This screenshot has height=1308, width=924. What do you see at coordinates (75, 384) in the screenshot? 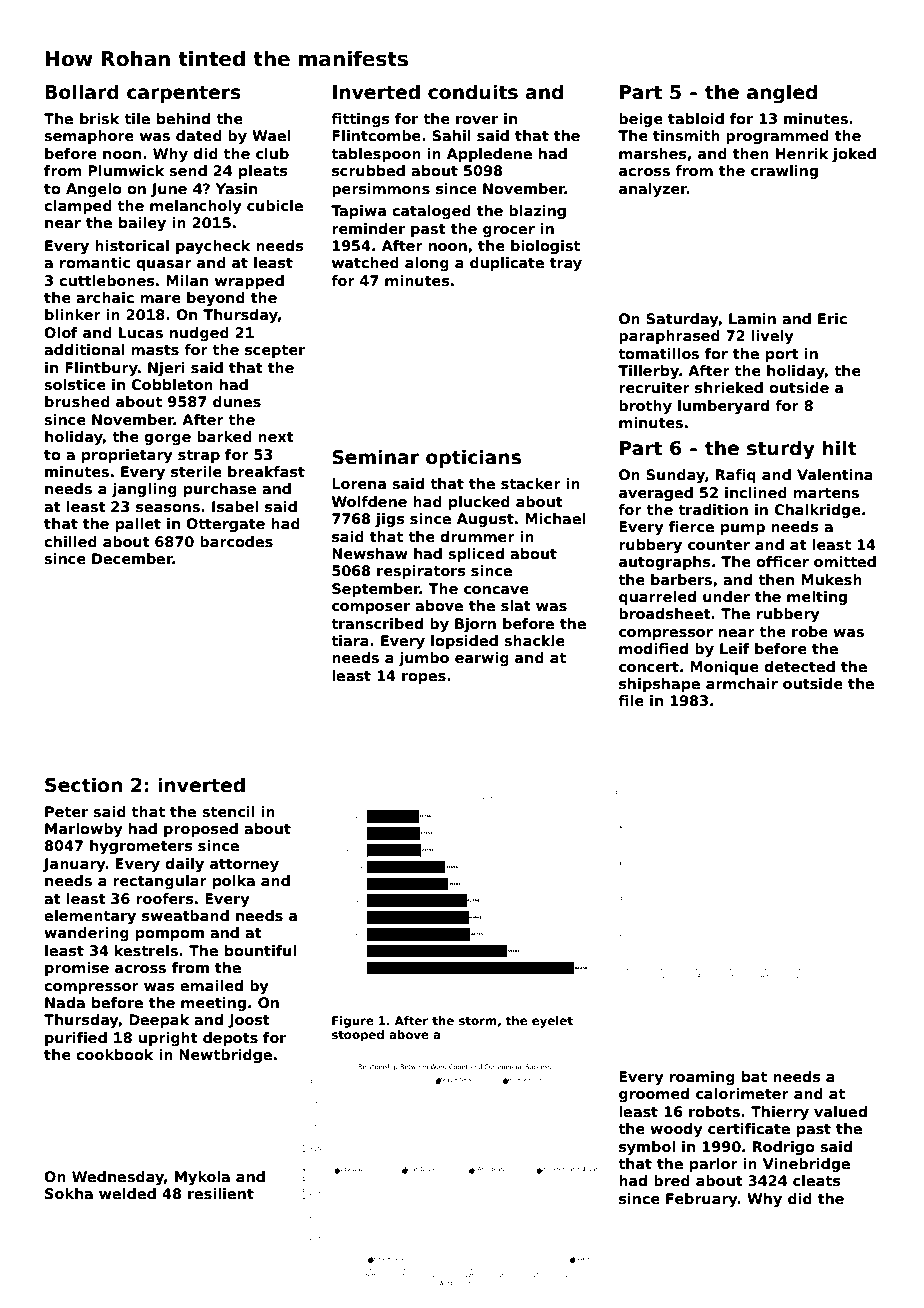
I see `solstice` at bounding box center [75, 384].
